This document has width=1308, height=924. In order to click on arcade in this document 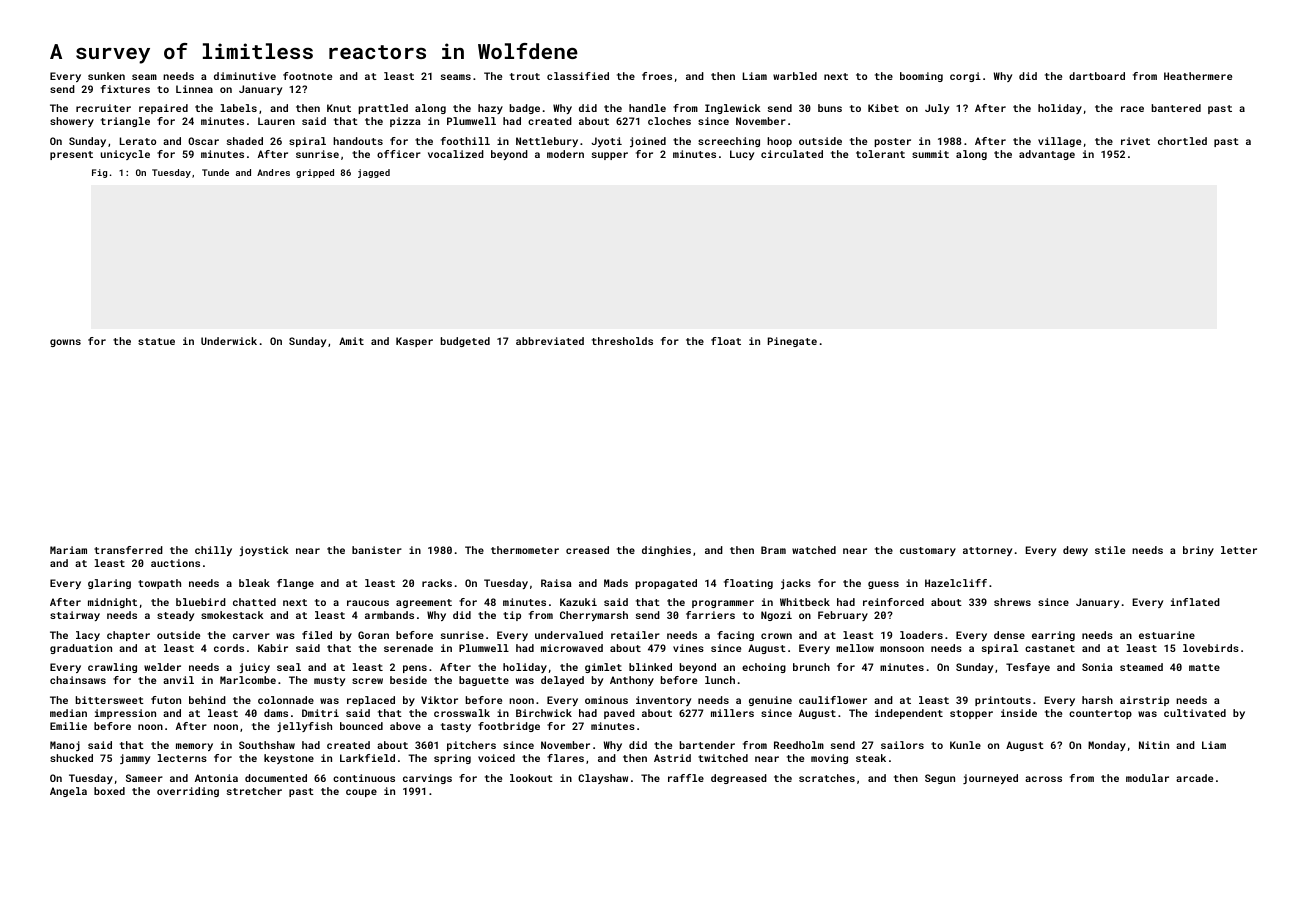, I will do `click(1194, 778)`.
